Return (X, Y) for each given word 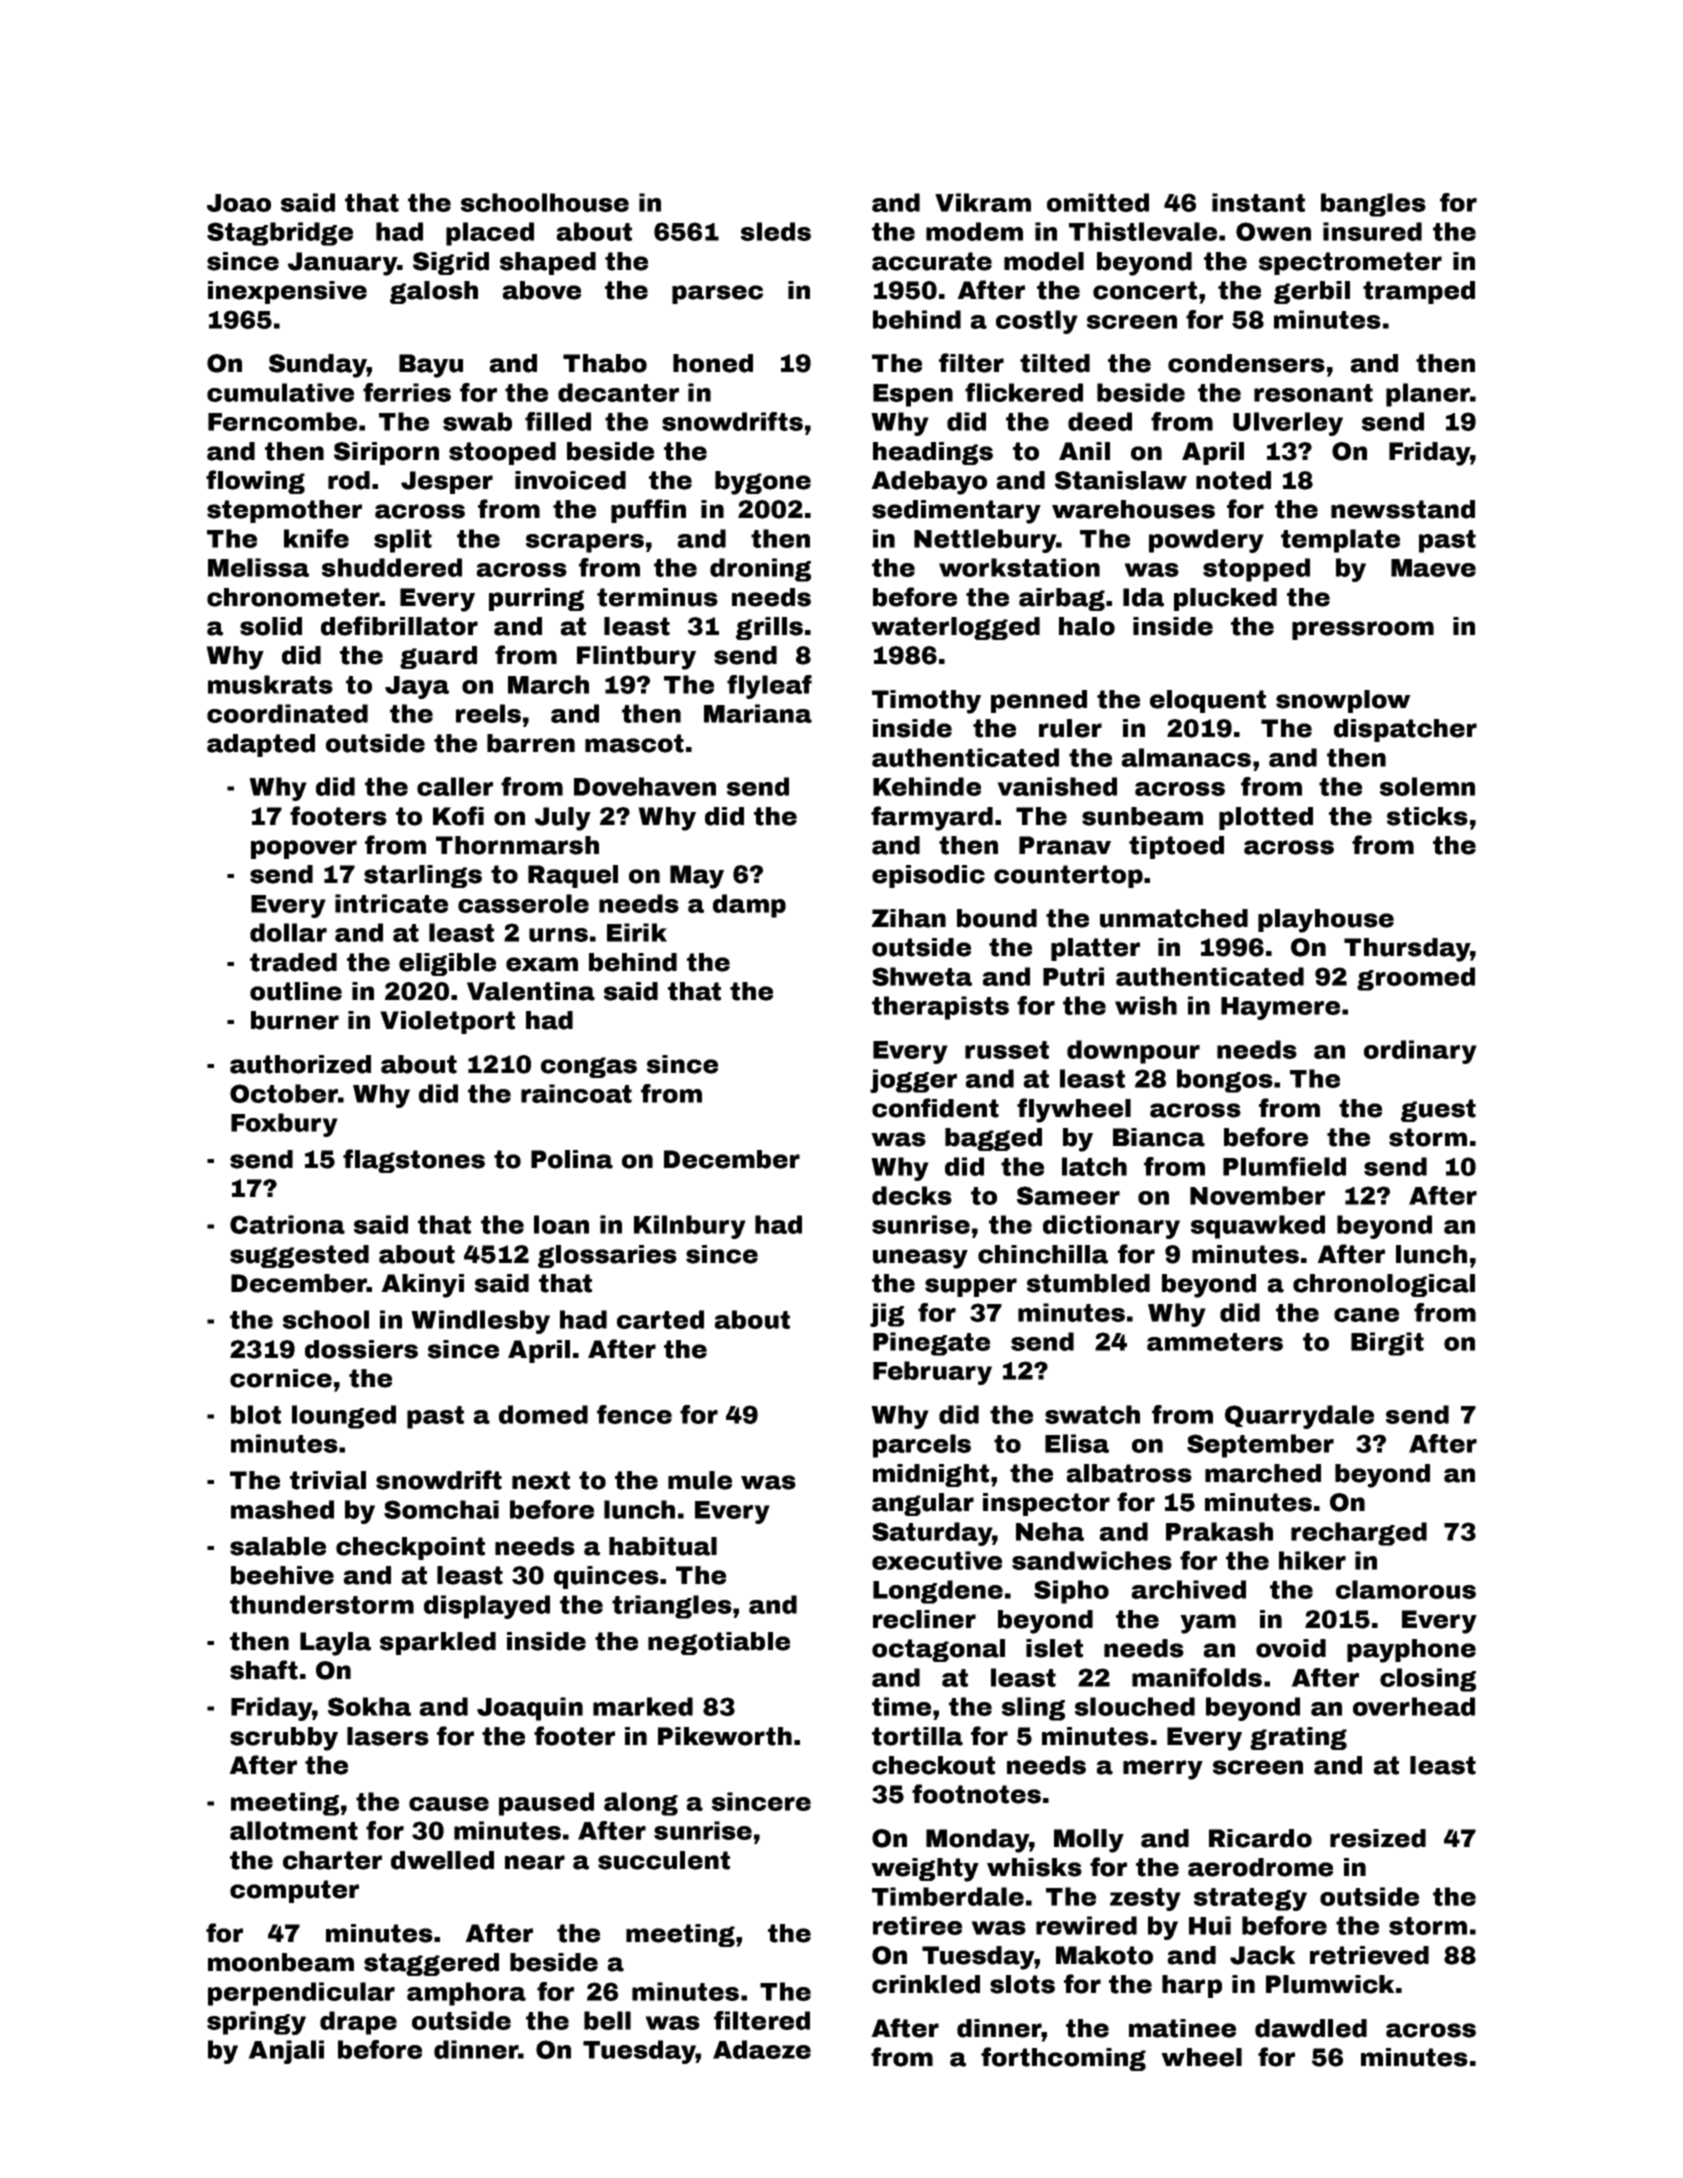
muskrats (270, 684)
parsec (717, 294)
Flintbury (636, 658)
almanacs (1186, 757)
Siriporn (386, 453)
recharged (1359, 1534)
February (932, 1373)
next (541, 1480)
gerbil (1312, 292)
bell (607, 2020)
